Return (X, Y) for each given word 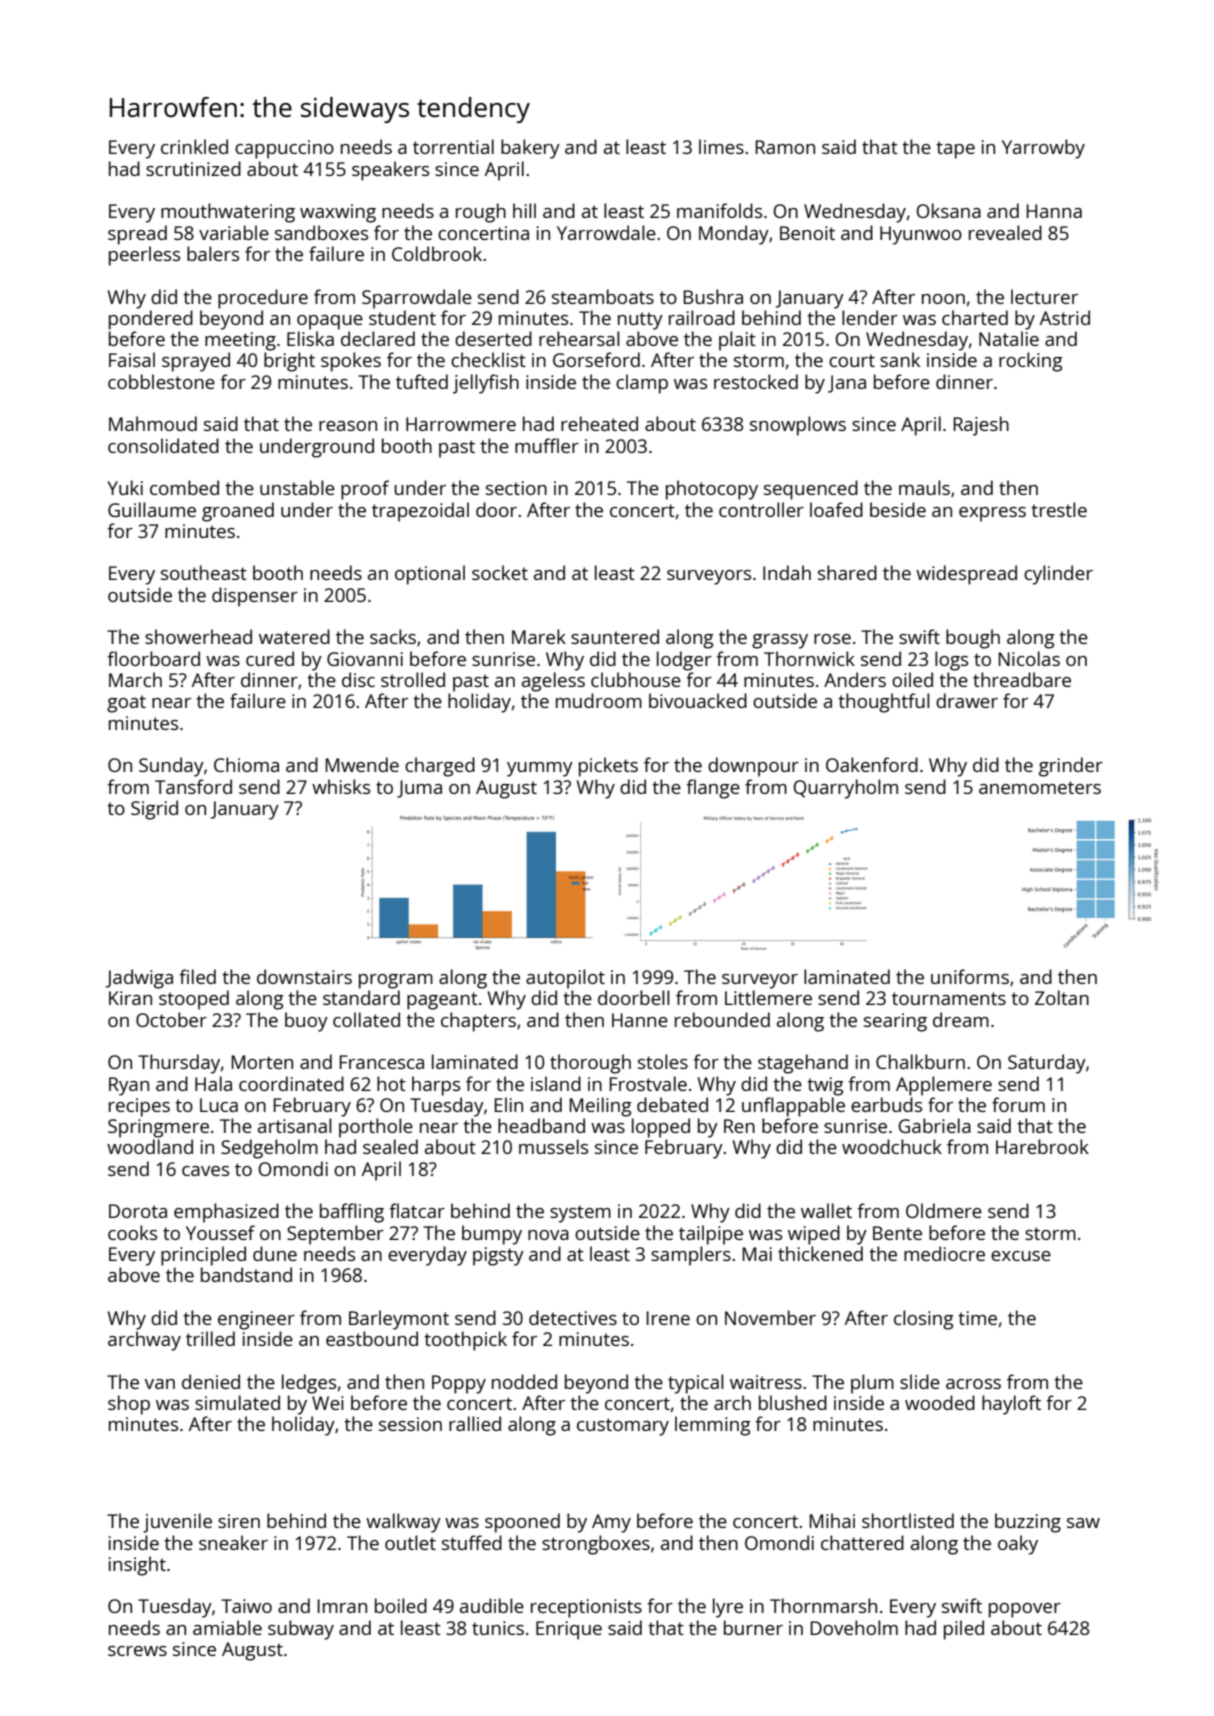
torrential (453, 146)
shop (129, 1405)
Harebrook (1042, 1146)
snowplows (798, 426)
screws (137, 1651)
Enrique (569, 1630)
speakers (390, 171)
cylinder (1058, 575)
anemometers (1040, 787)
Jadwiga (139, 979)
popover (1025, 1610)
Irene (668, 1318)
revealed (1005, 232)
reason (348, 426)
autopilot (565, 979)
